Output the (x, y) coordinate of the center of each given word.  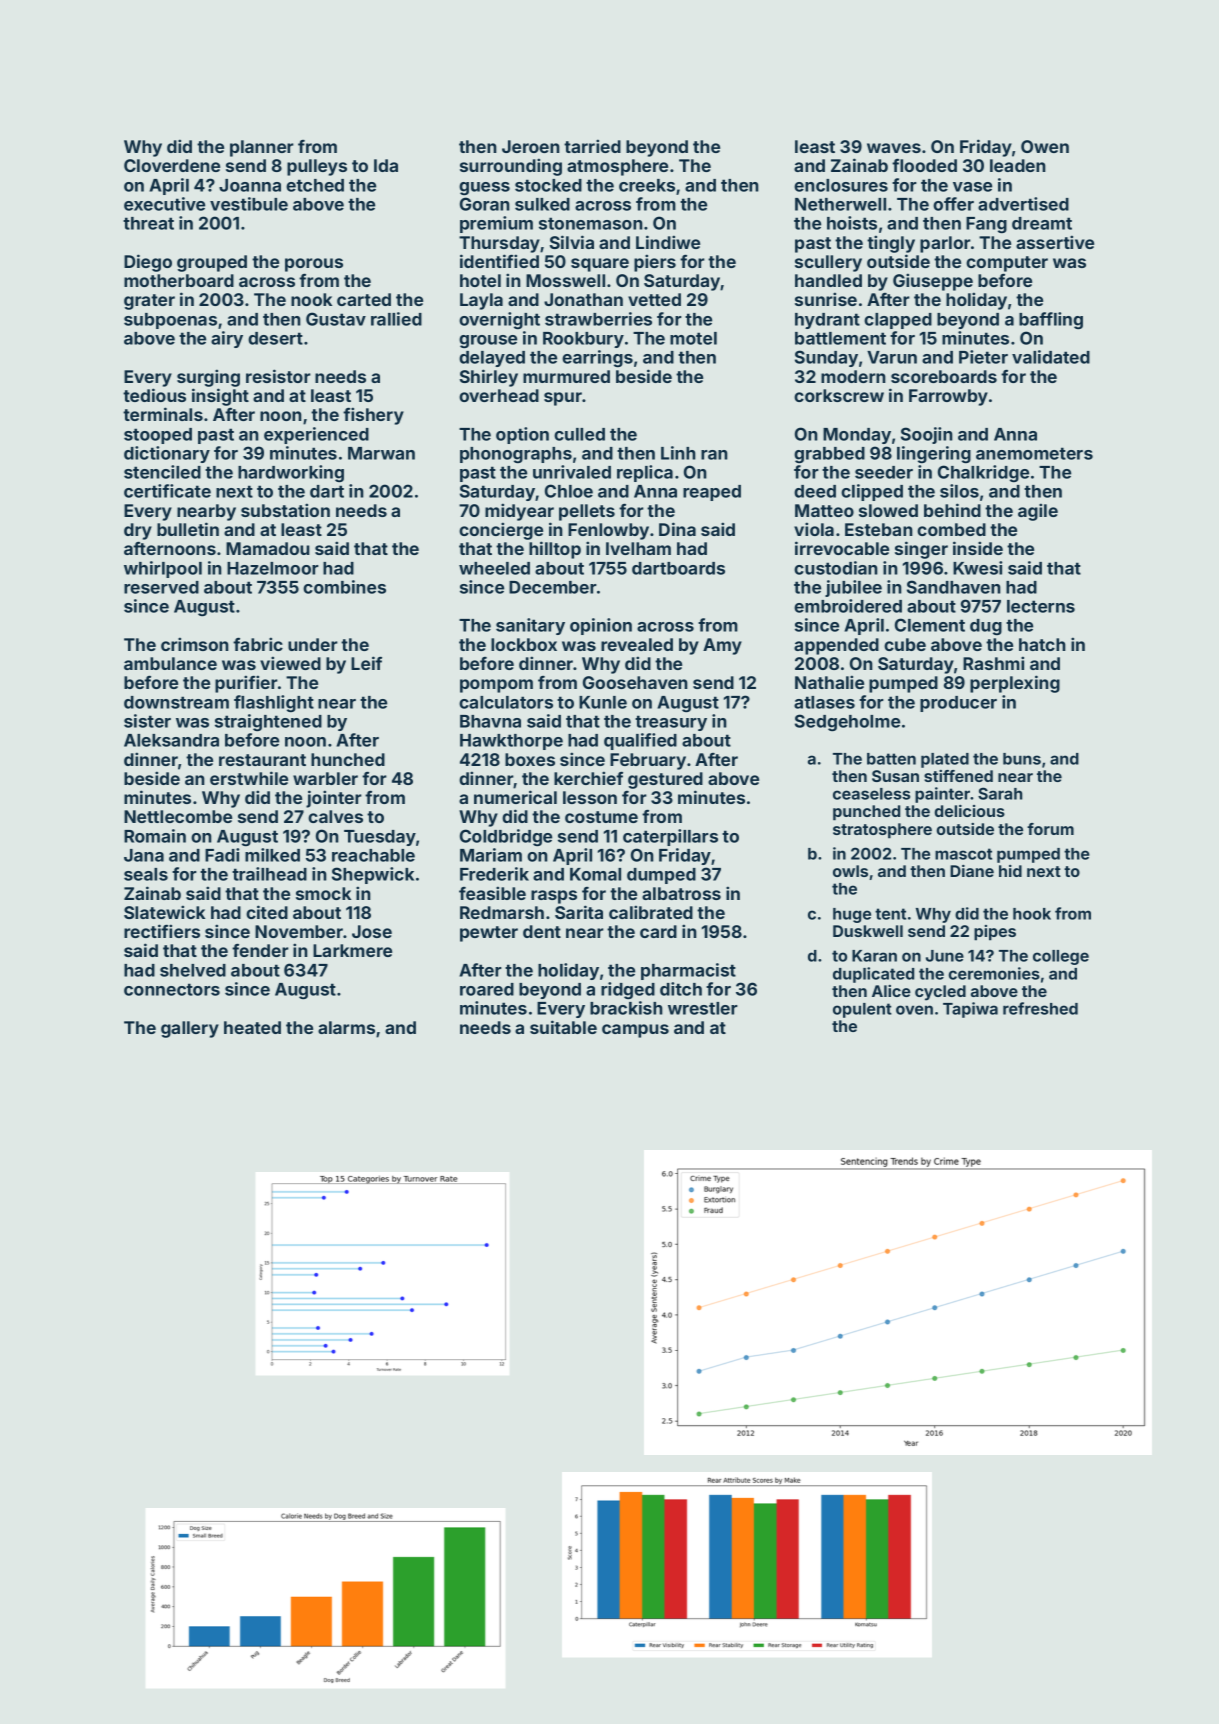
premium (496, 224)
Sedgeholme (847, 722)
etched (315, 185)
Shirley (489, 378)
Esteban (879, 529)
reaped (712, 493)
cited (267, 912)
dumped (661, 876)
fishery (373, 416)
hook (1032, 914)
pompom (496, 686)
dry (138, 531)
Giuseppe (933, 282)
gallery (190, 1029)
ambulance (170, 663)
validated (1051, 357)
